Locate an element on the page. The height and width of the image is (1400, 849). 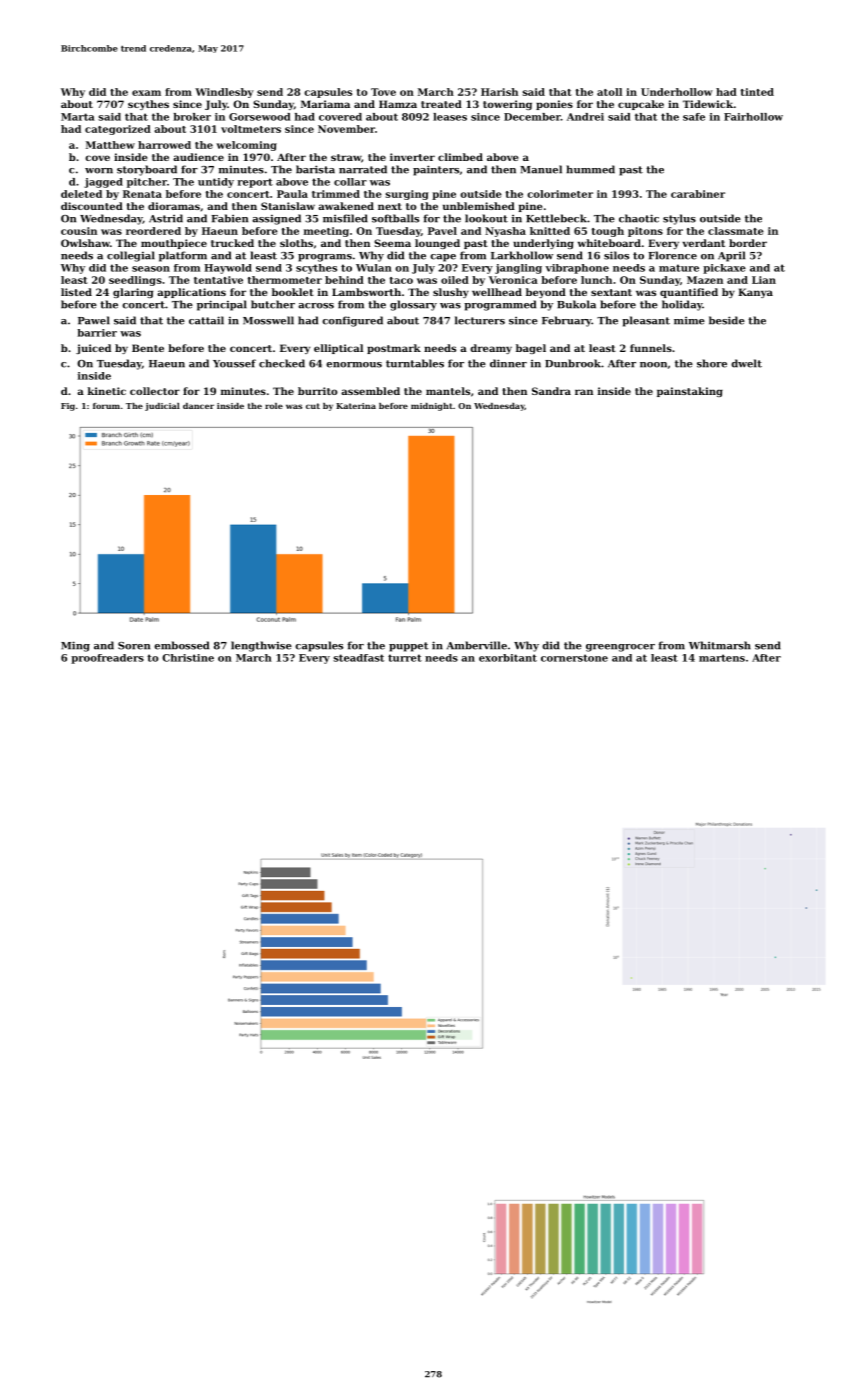
barrier is located at coordinates (97, 333).
